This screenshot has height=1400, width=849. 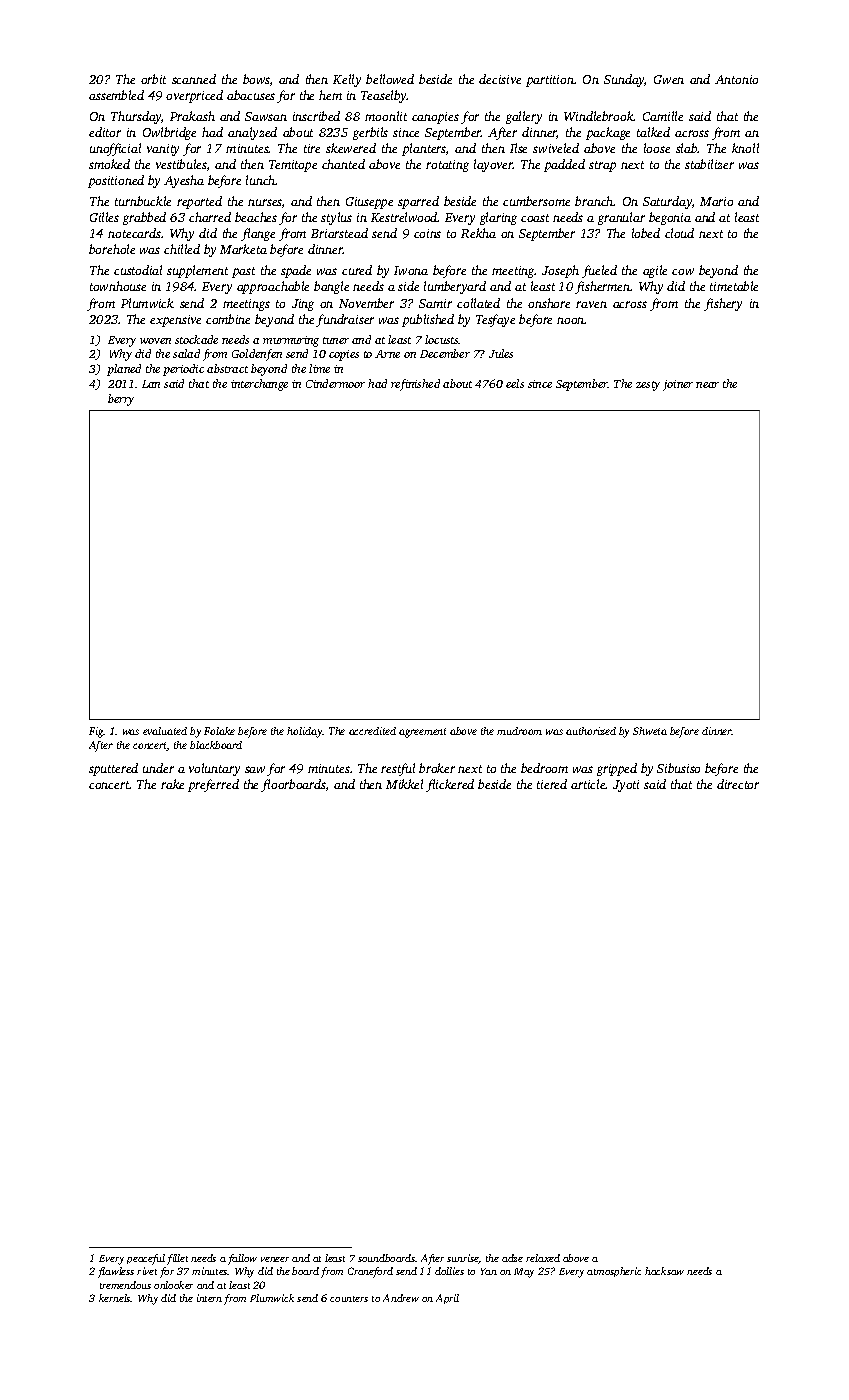 What do you see at coordinates (331, 287) in the screenshot?
I see `bangle` at bounding box center [331, 287].
